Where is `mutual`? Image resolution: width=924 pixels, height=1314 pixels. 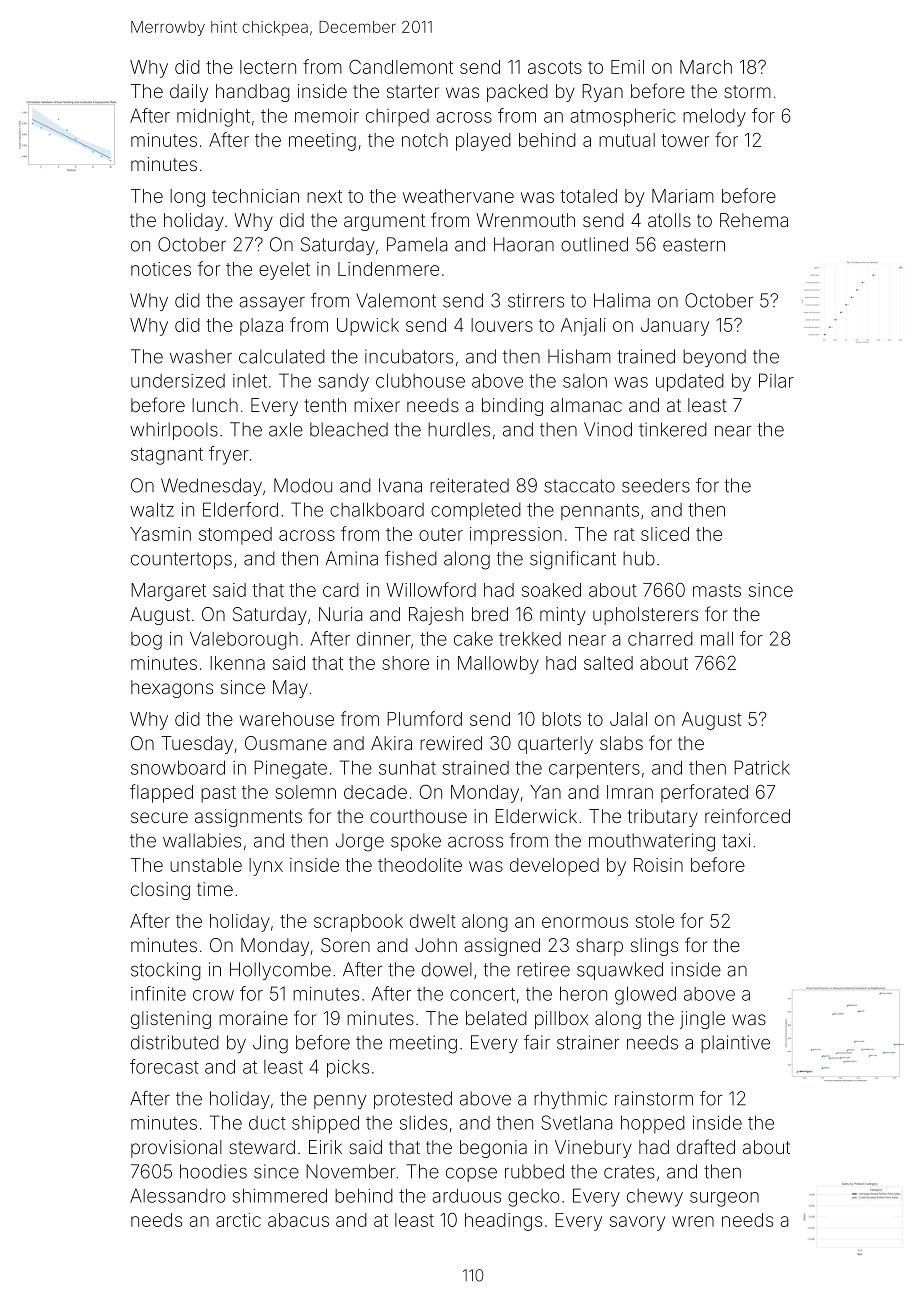
mutual is located at coordinates (627, 140).
